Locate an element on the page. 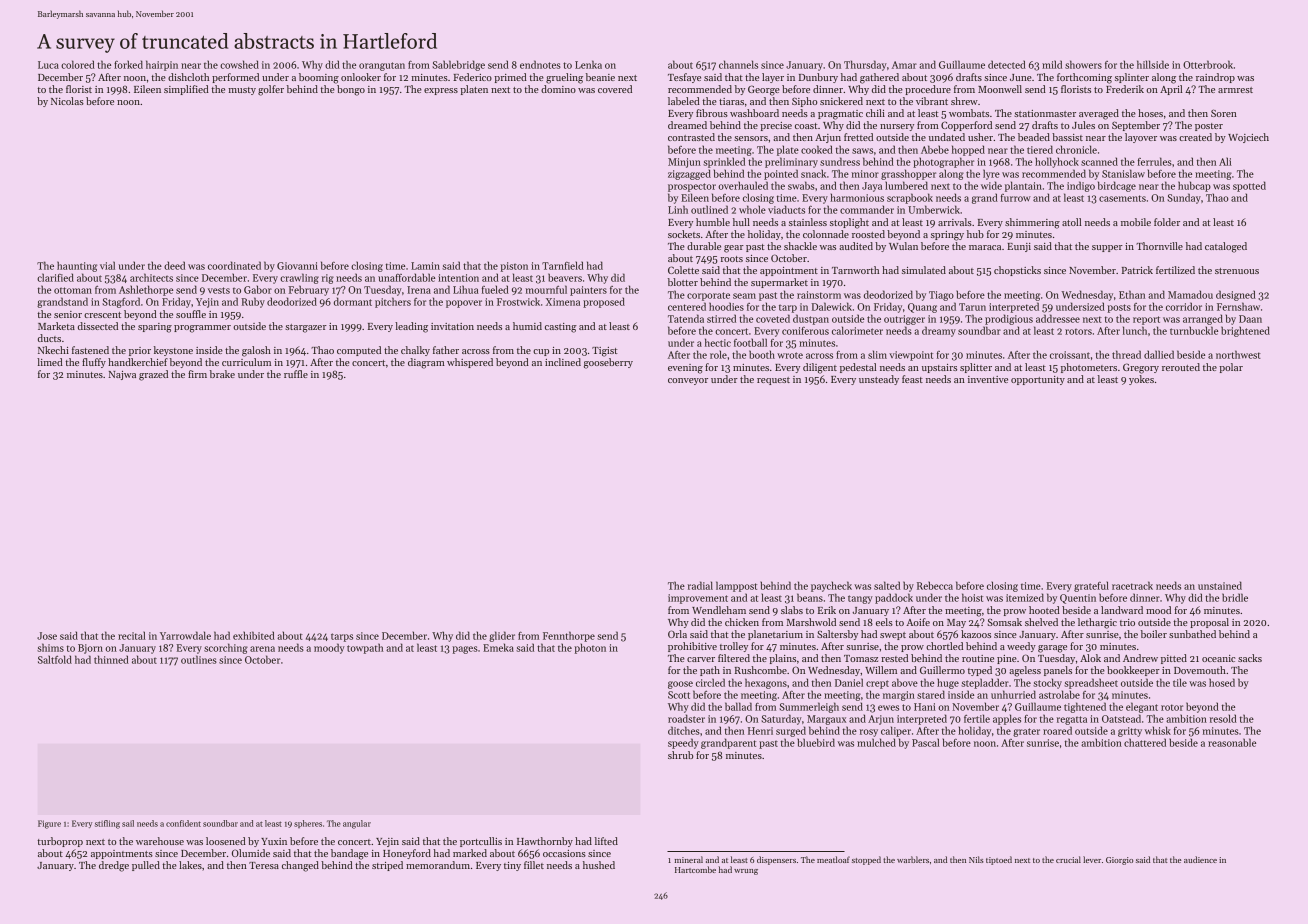 This document has height=924, width=1308. yokes is located at coordinates (1141, 380).
